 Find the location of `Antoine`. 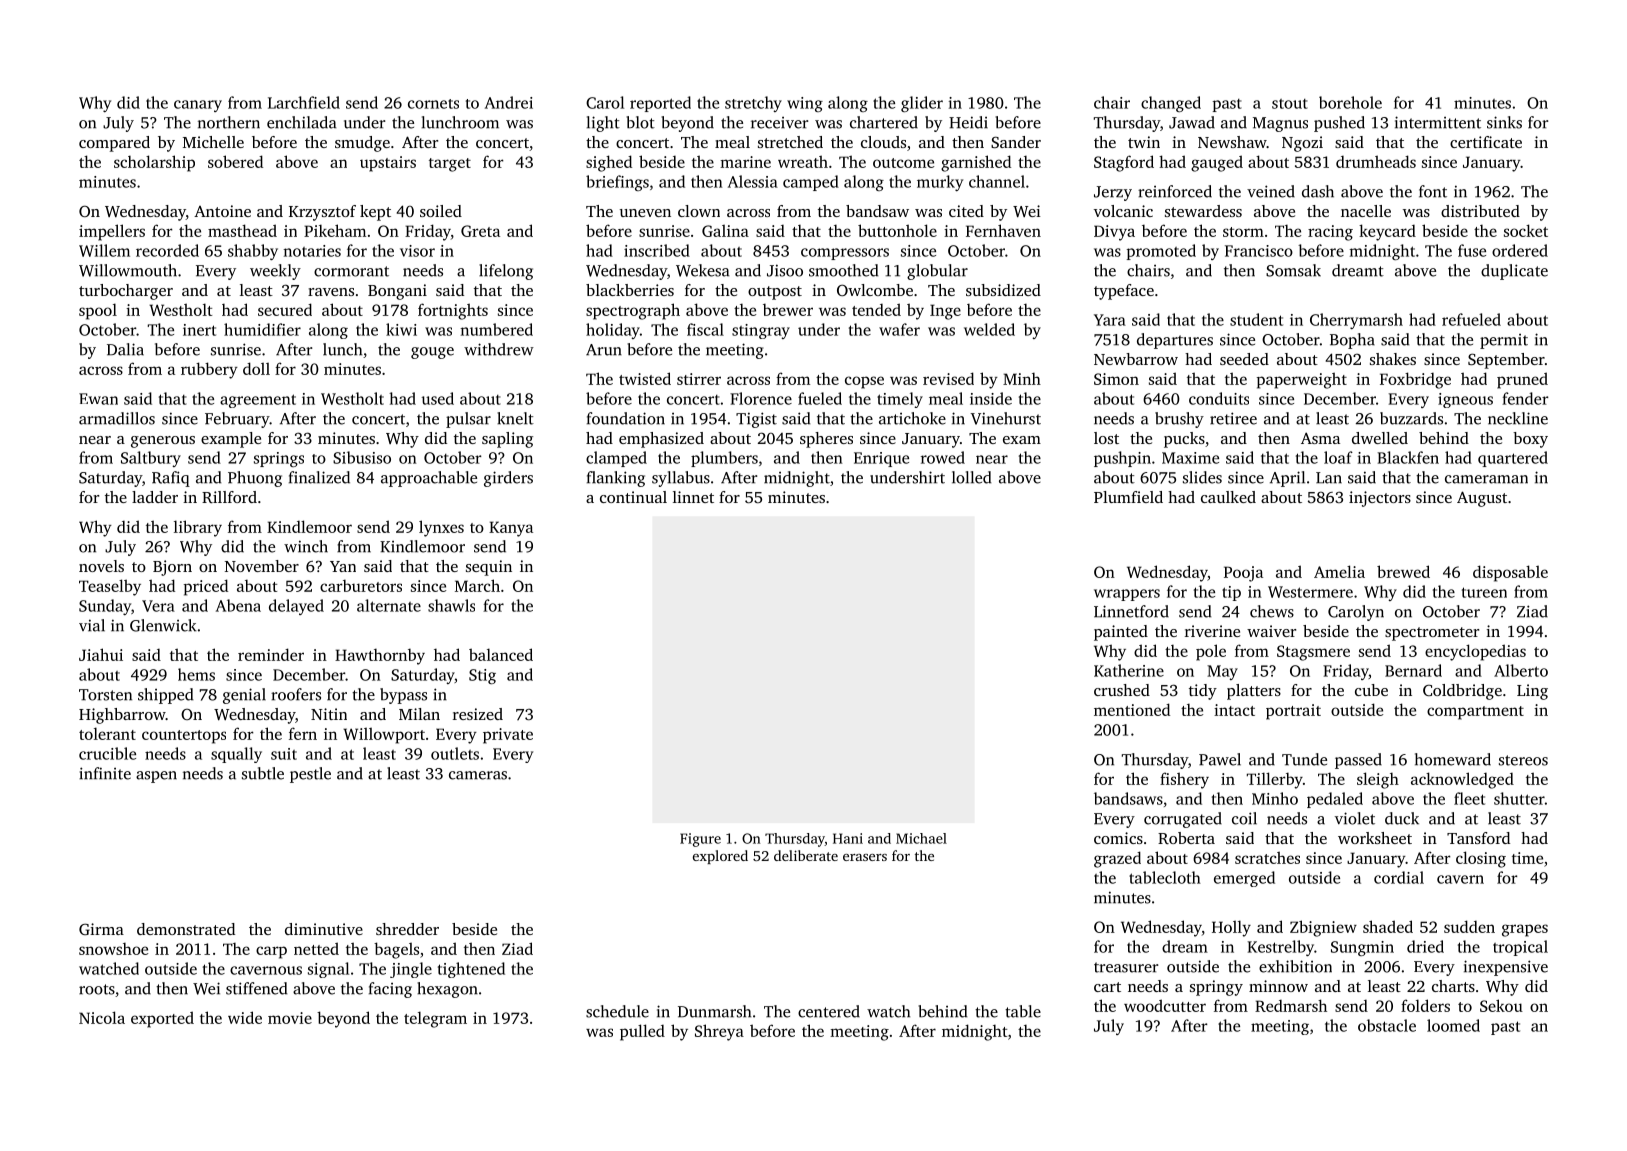

Antoine is located at coordinates (222, 211).
